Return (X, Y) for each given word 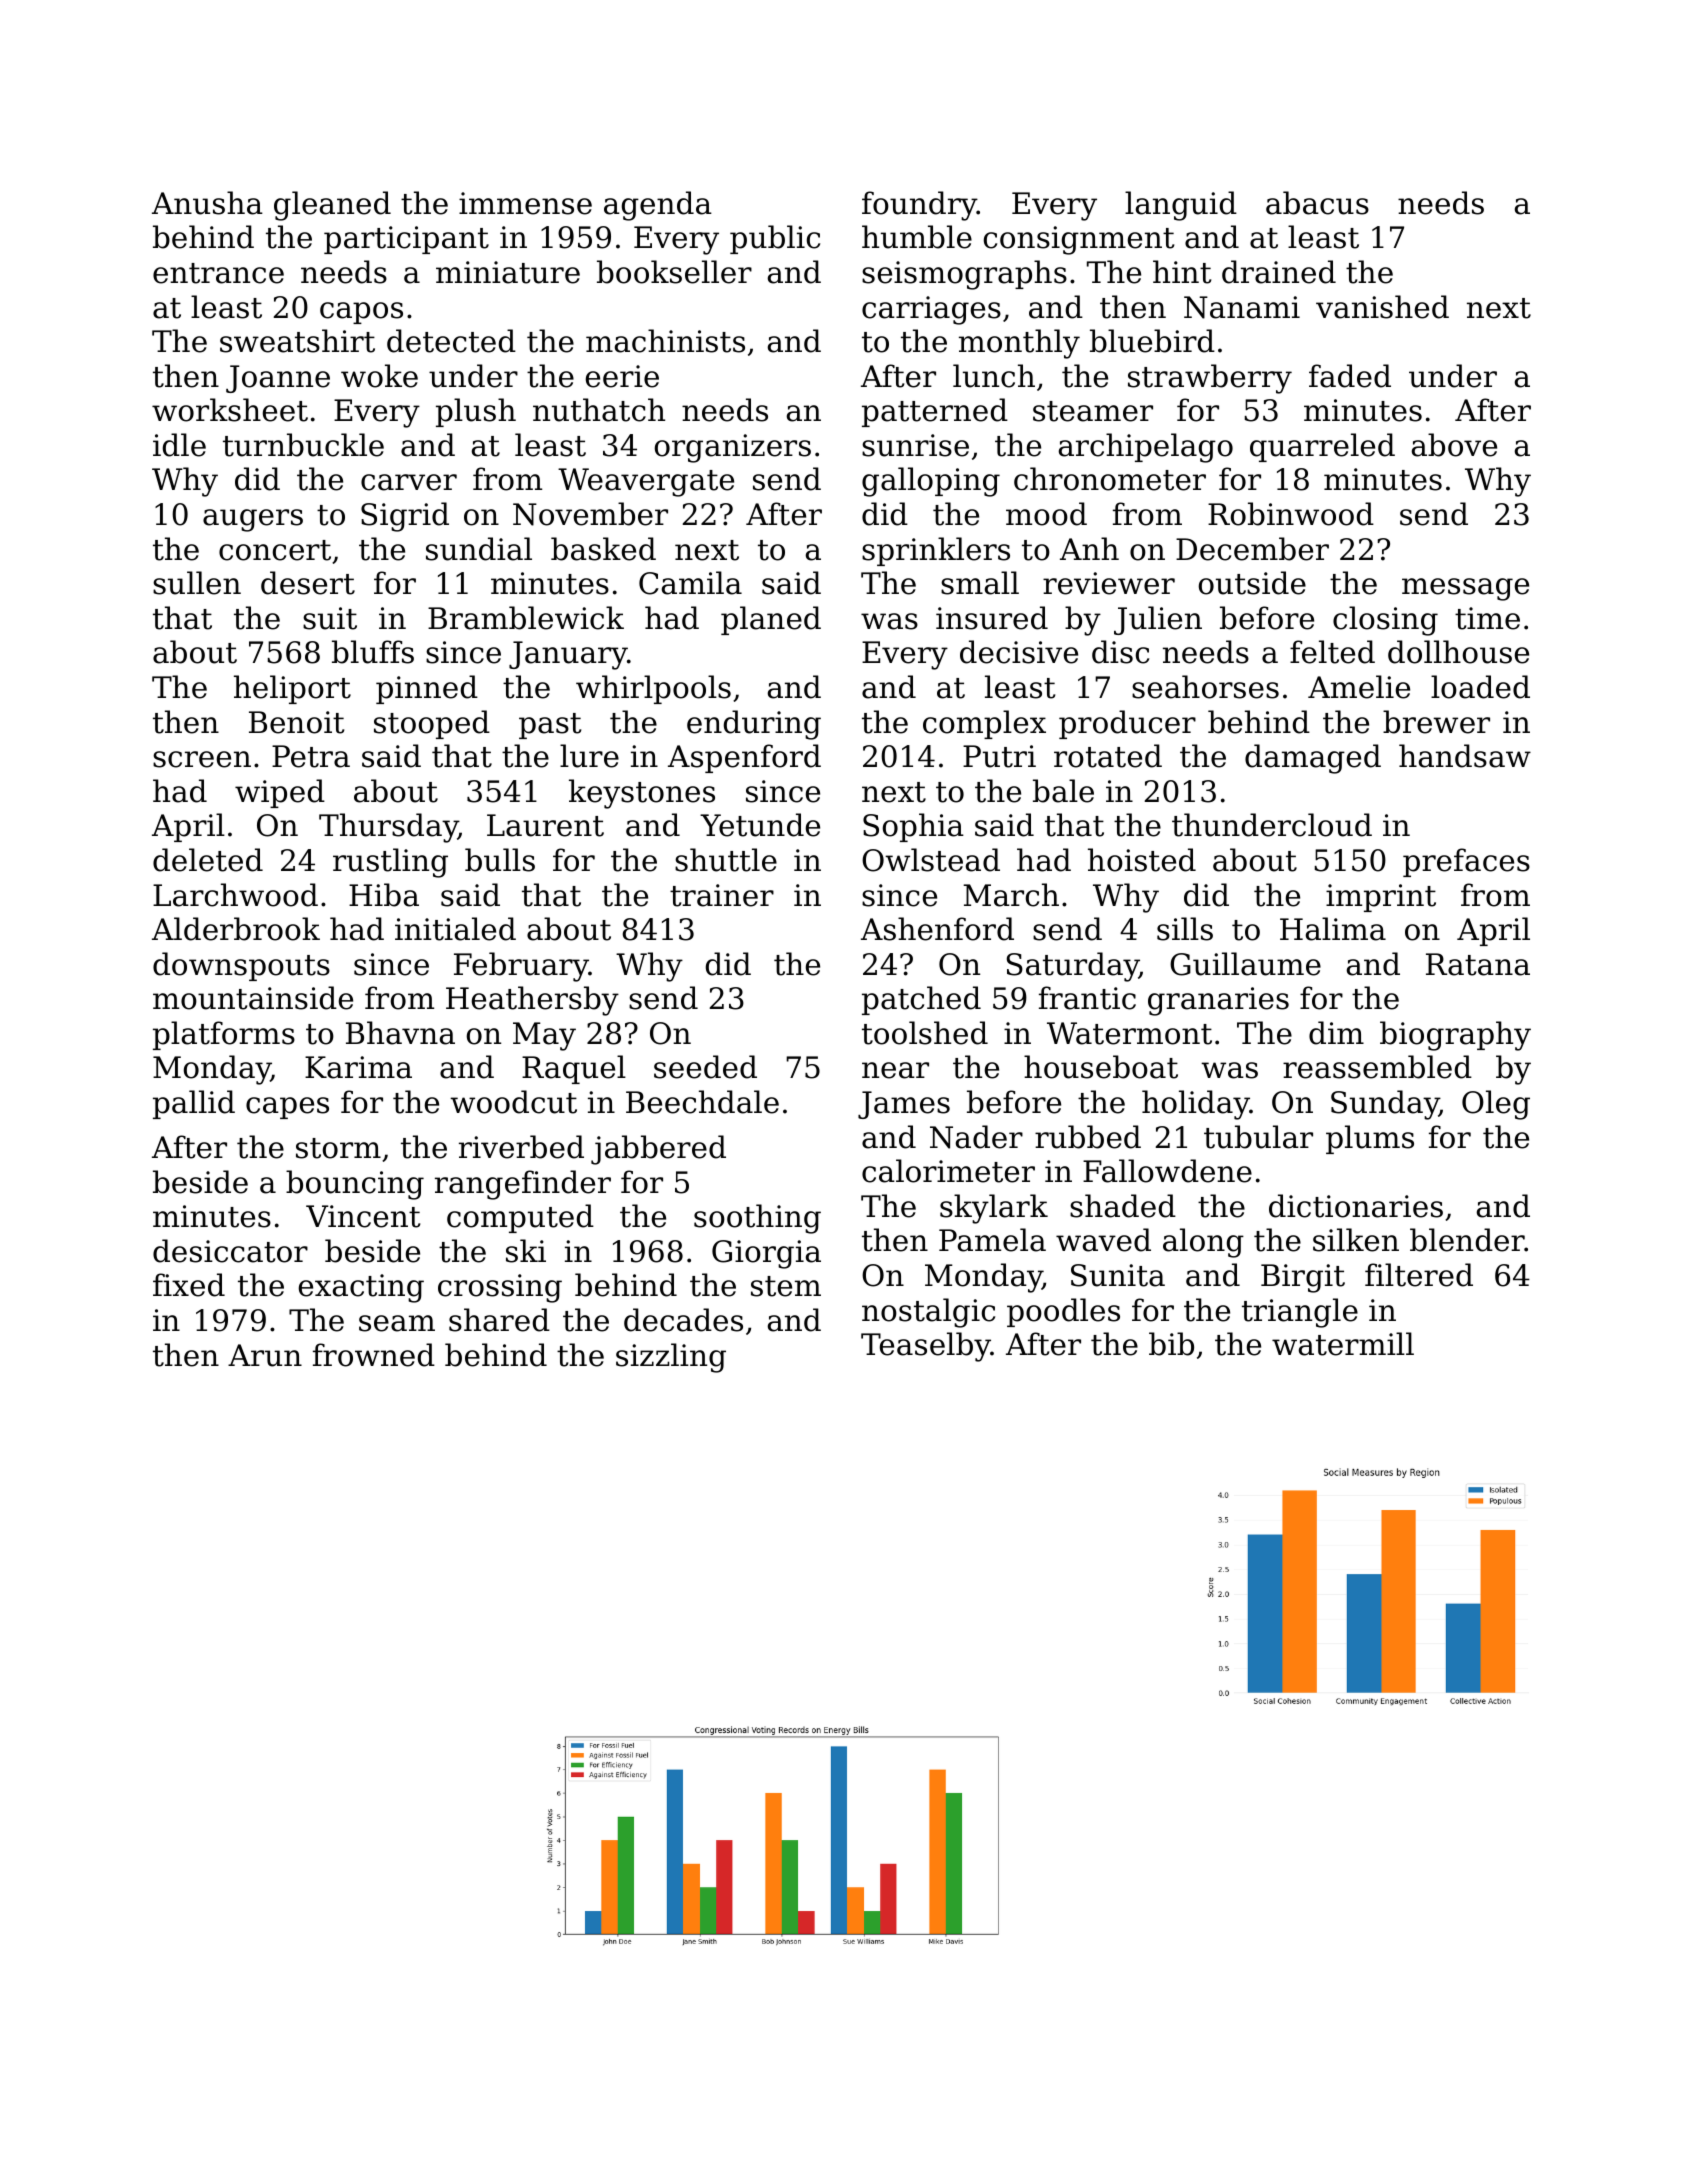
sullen (197, 583)
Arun (265, 1355)
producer (1127, 724)
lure (589, 756)
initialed (455, 929)
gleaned (332, 206)
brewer (1436, 722)
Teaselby (926, 1347)
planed (771, 620)
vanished (1382, 307)
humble (917, 237)
